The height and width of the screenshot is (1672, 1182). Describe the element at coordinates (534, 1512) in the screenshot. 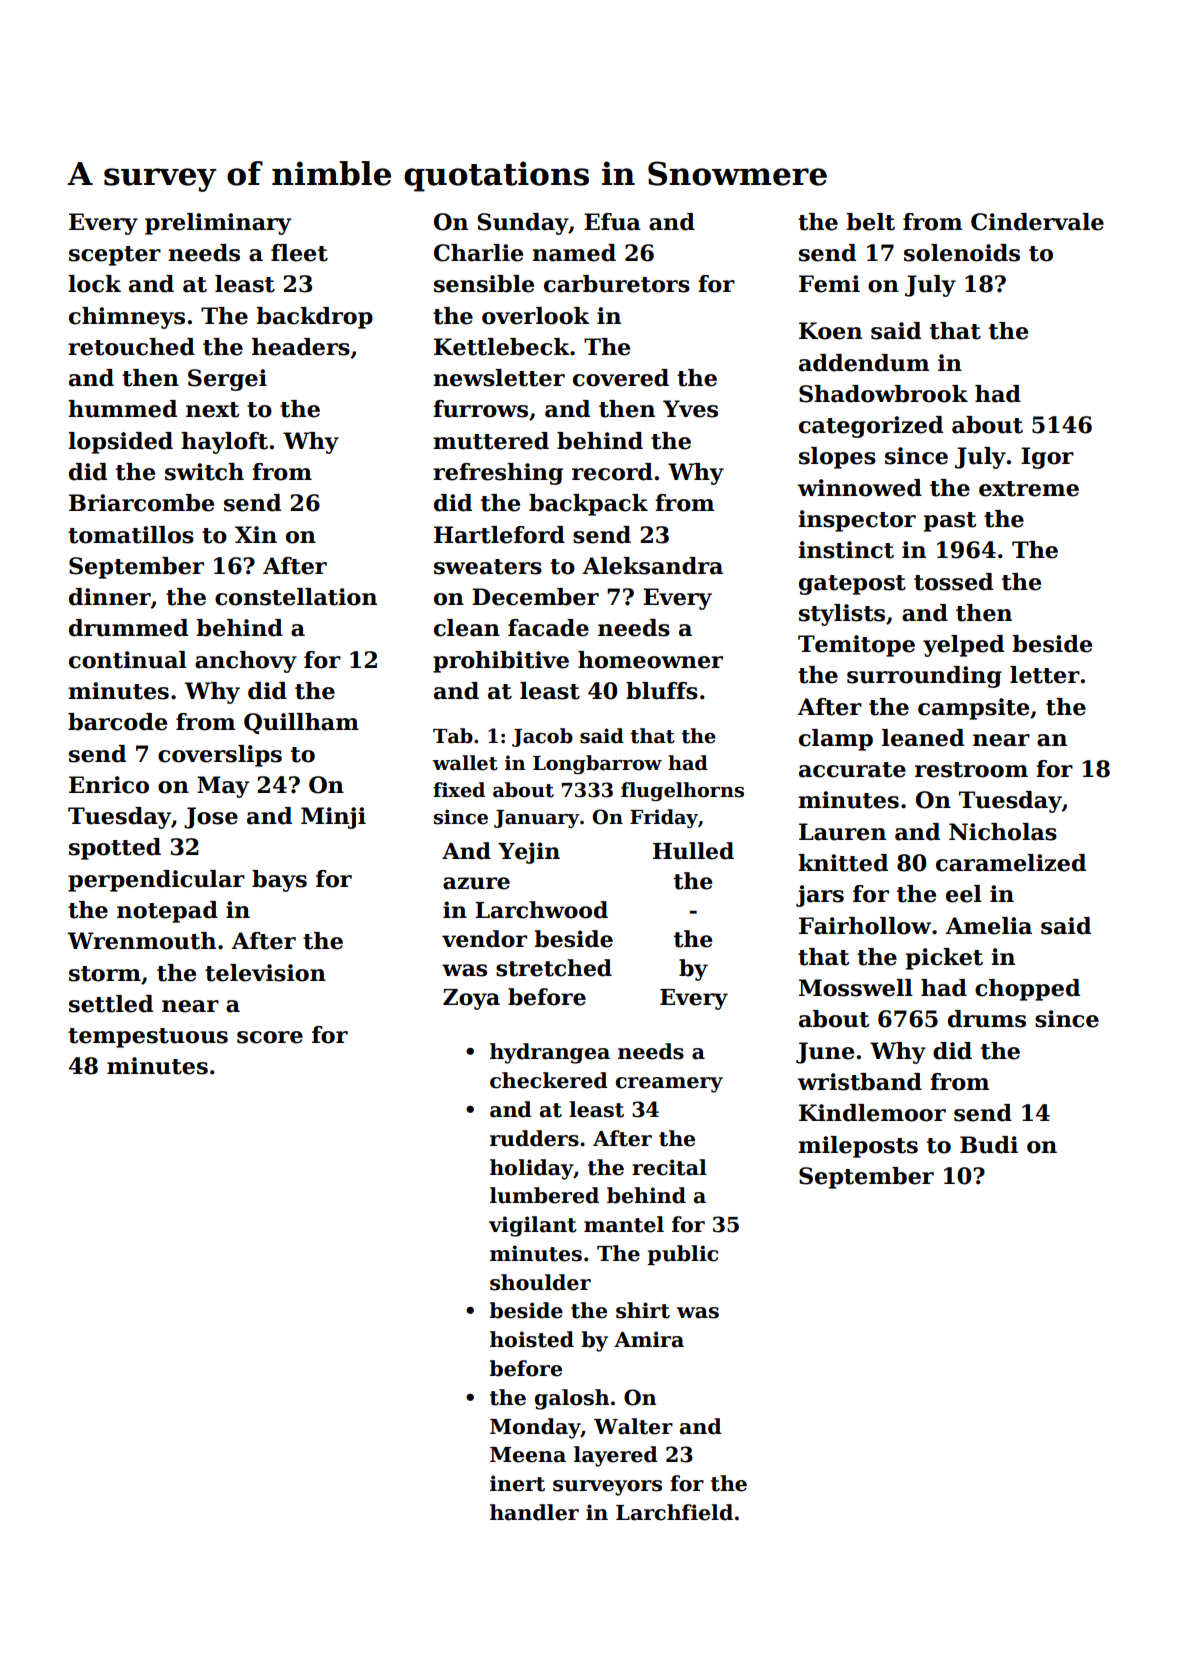

I see `handler` at that location.
